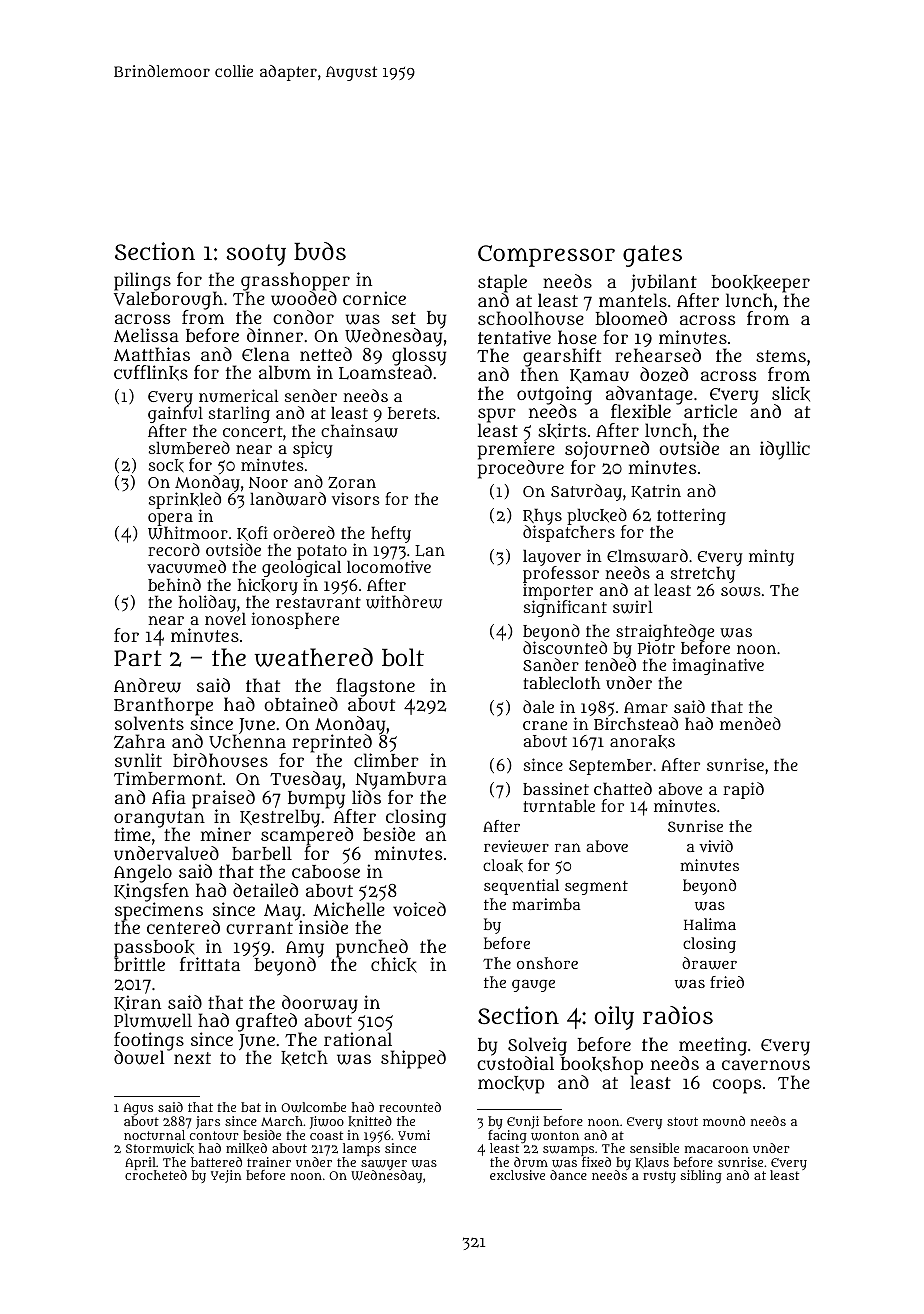  Describe the element at coordinates (186, 566) in the page. I see `vacuumed` at that location.
